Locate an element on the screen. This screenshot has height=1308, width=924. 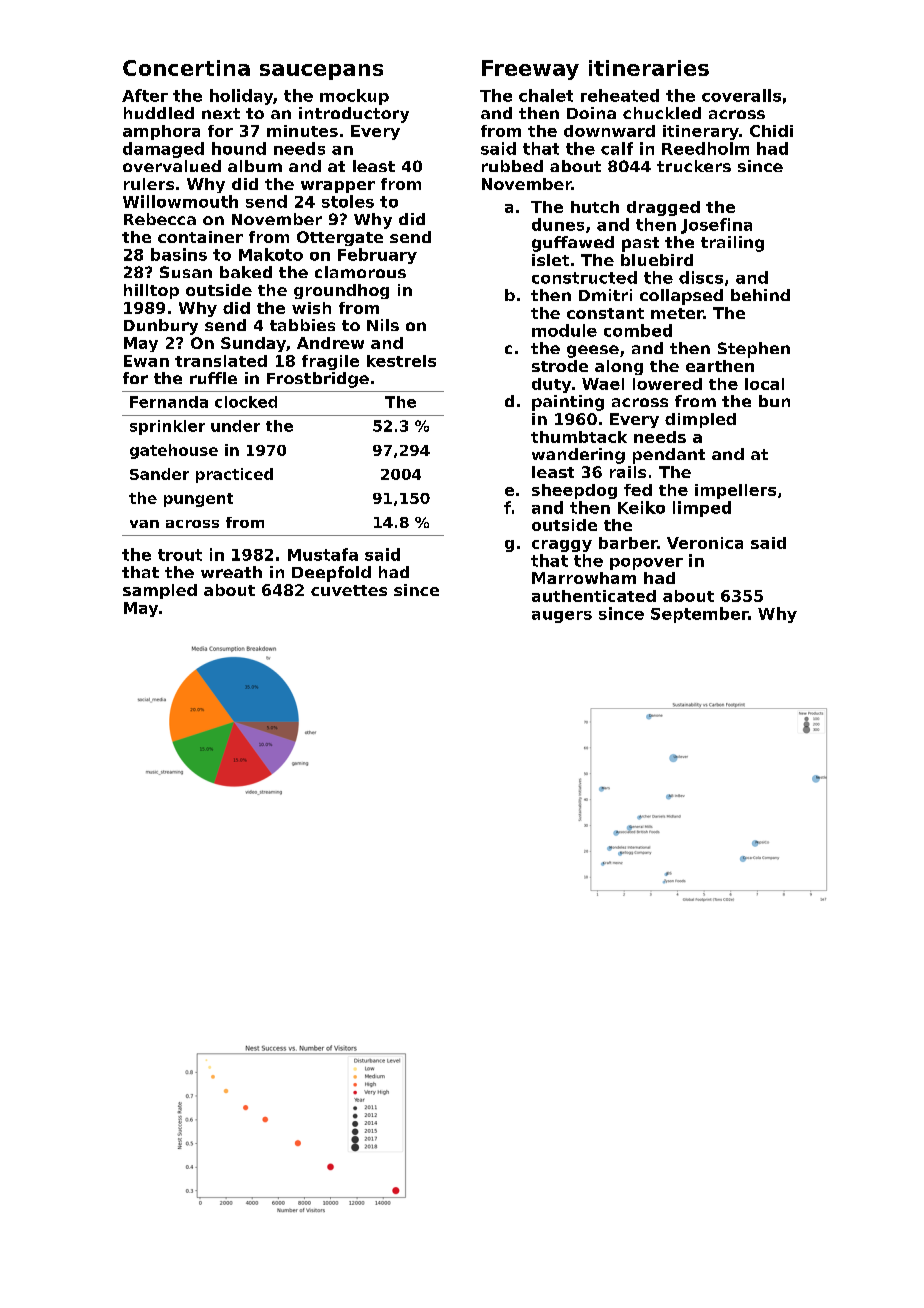
Chidi is located at coordinates (771, 131).
